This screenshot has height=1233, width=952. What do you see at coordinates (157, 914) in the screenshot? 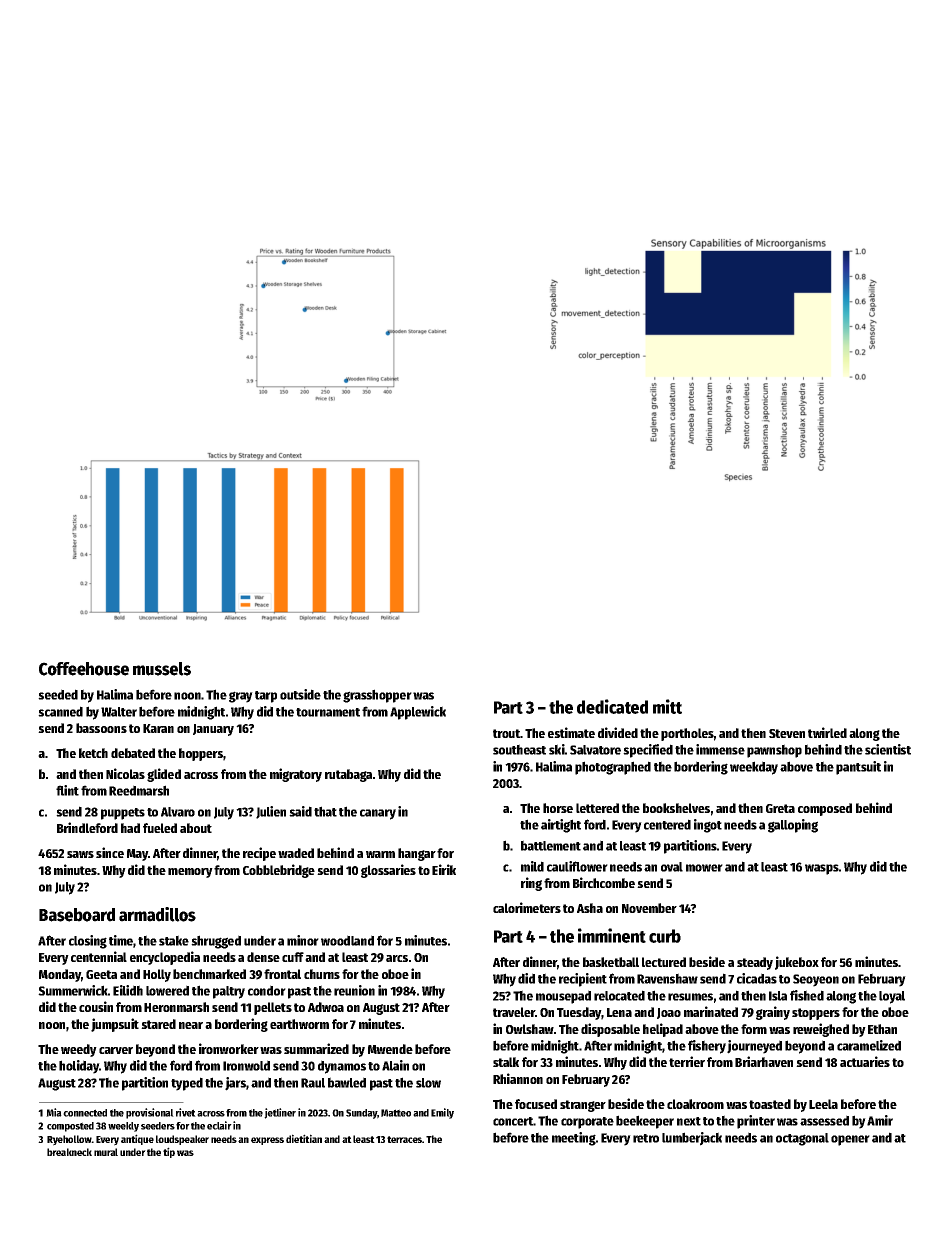
I see `armadillos` at bounding box center [157, 914].
